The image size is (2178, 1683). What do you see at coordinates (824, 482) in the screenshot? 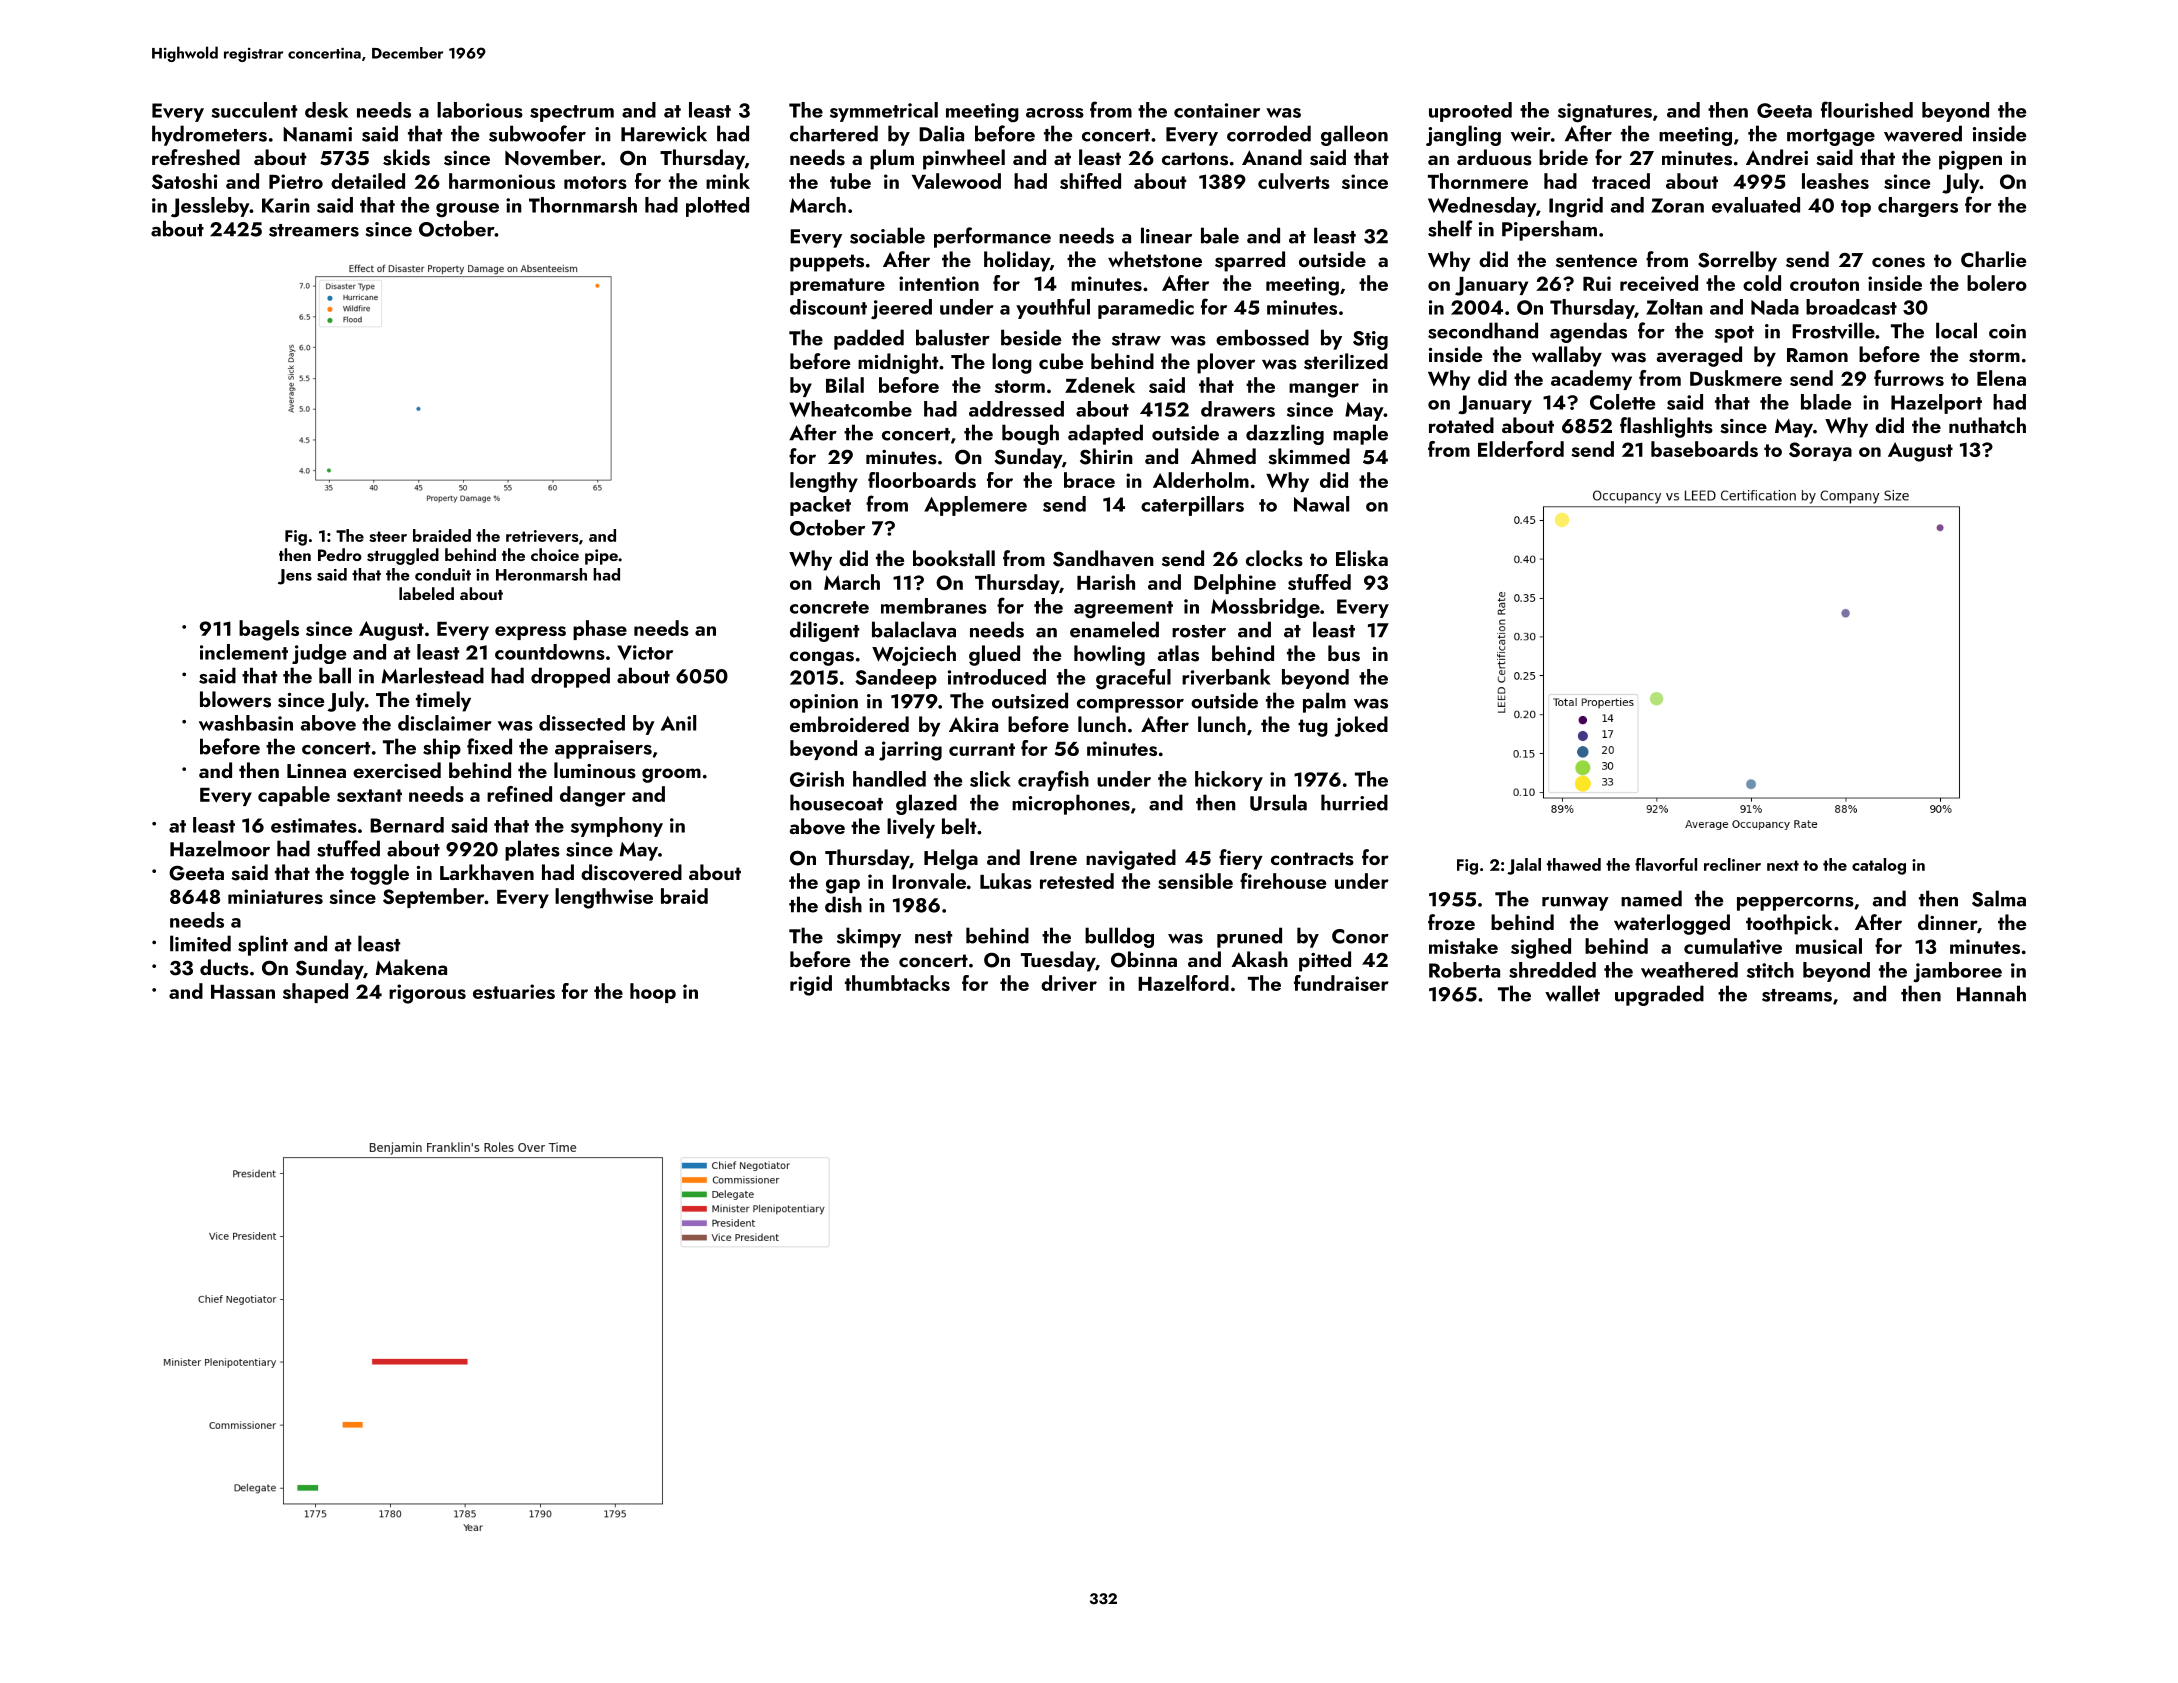
I see `lengthy` at bounding box center [824, 482].
